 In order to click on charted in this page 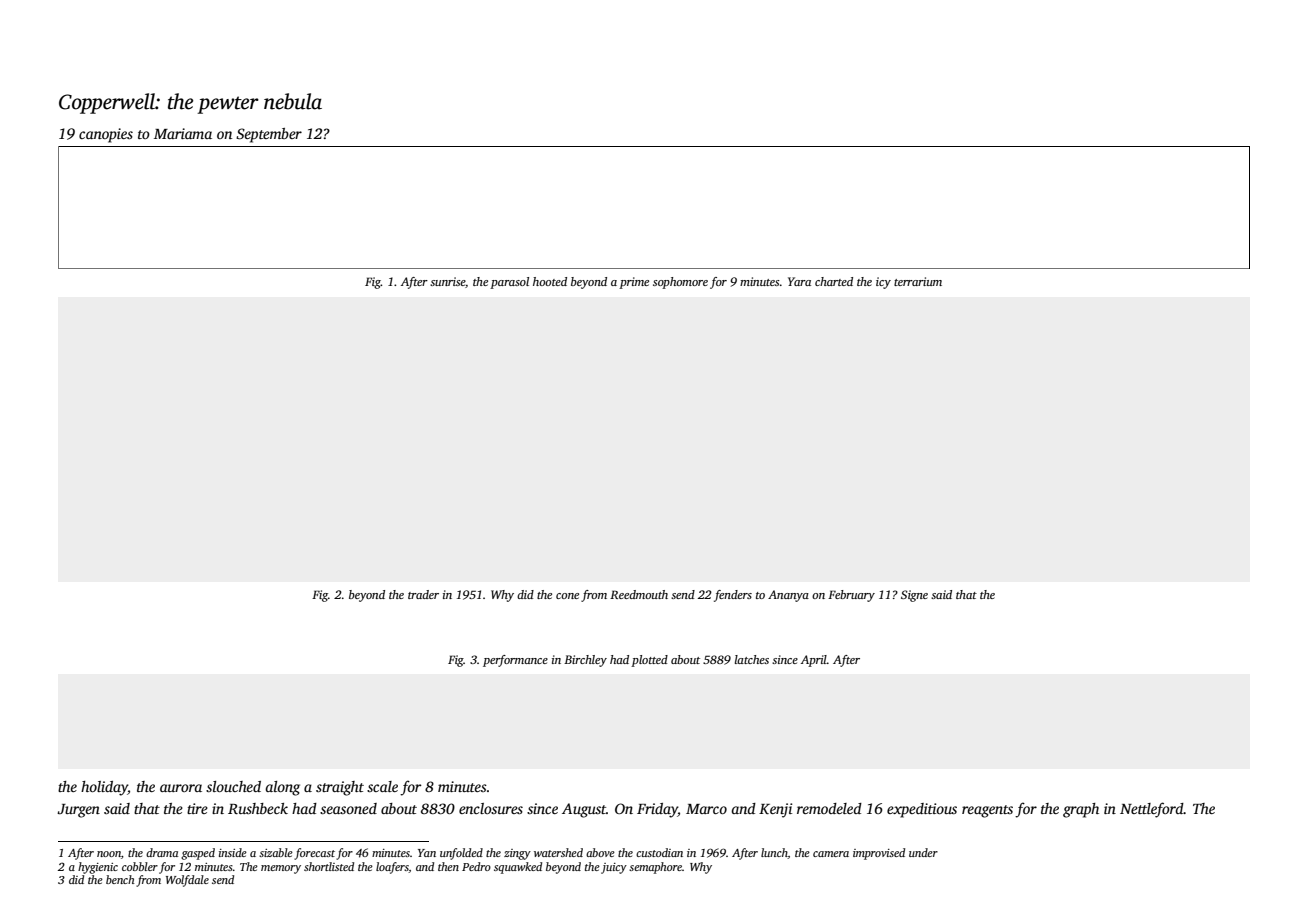, I will do `click(834, 281)`.
